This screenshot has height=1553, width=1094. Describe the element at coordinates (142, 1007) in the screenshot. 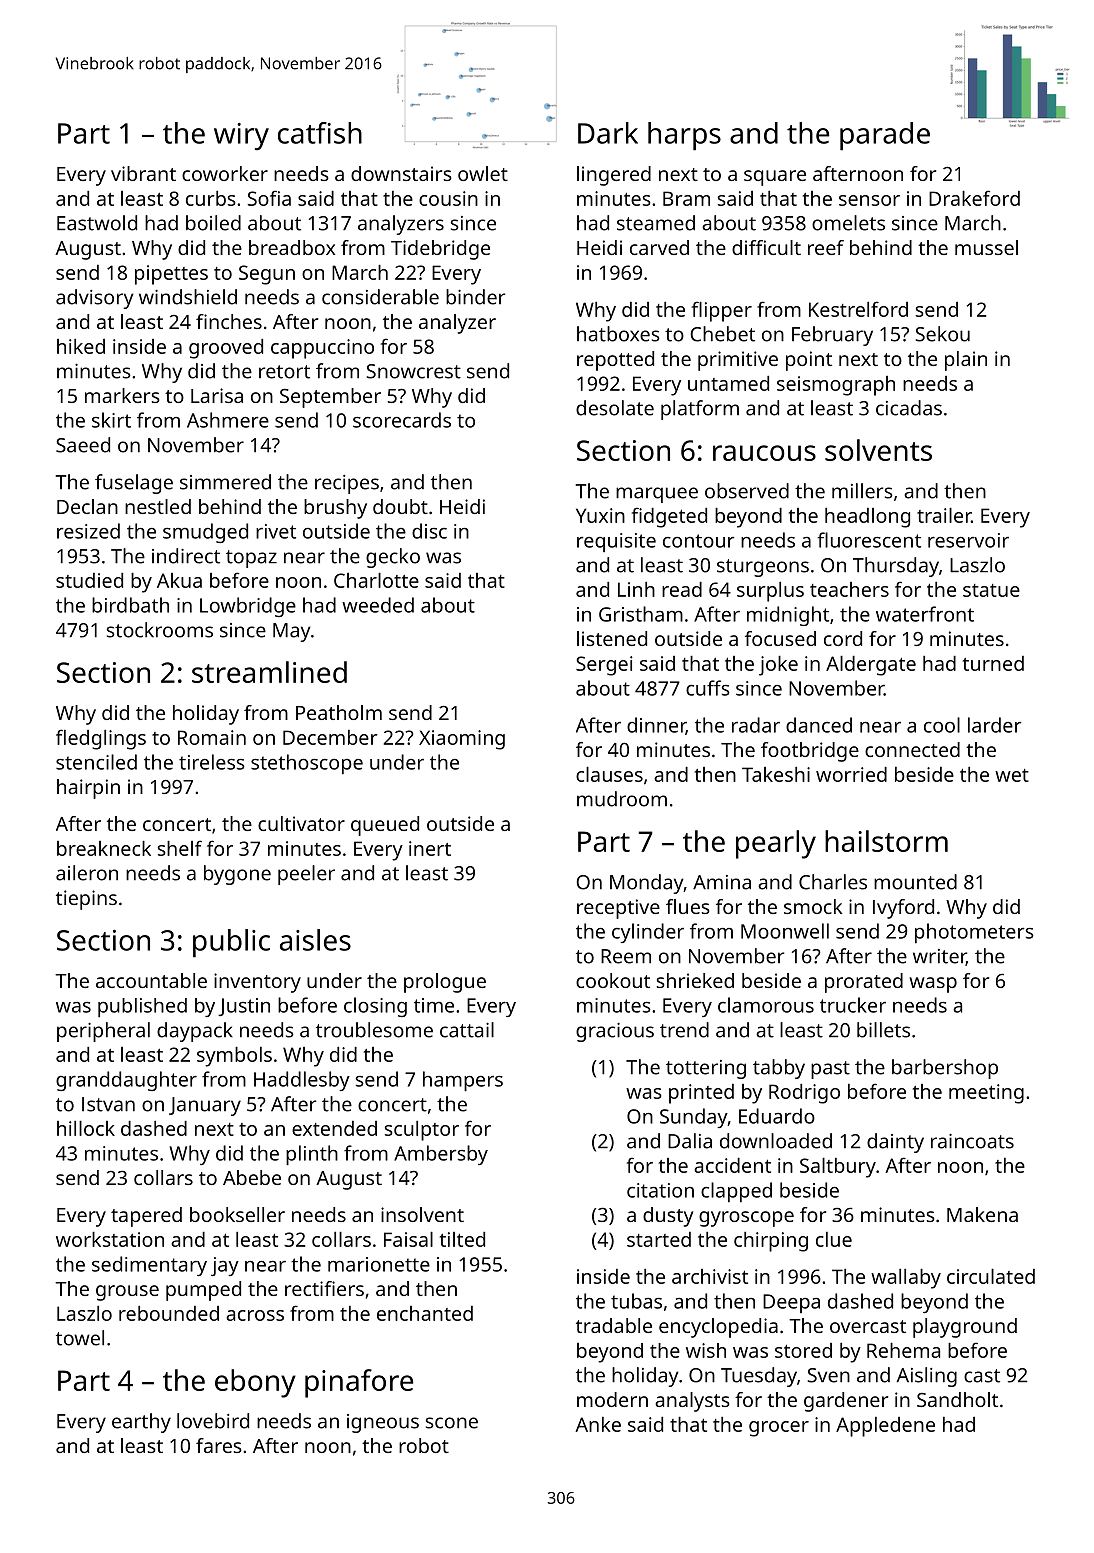

I see `published` at that location.
